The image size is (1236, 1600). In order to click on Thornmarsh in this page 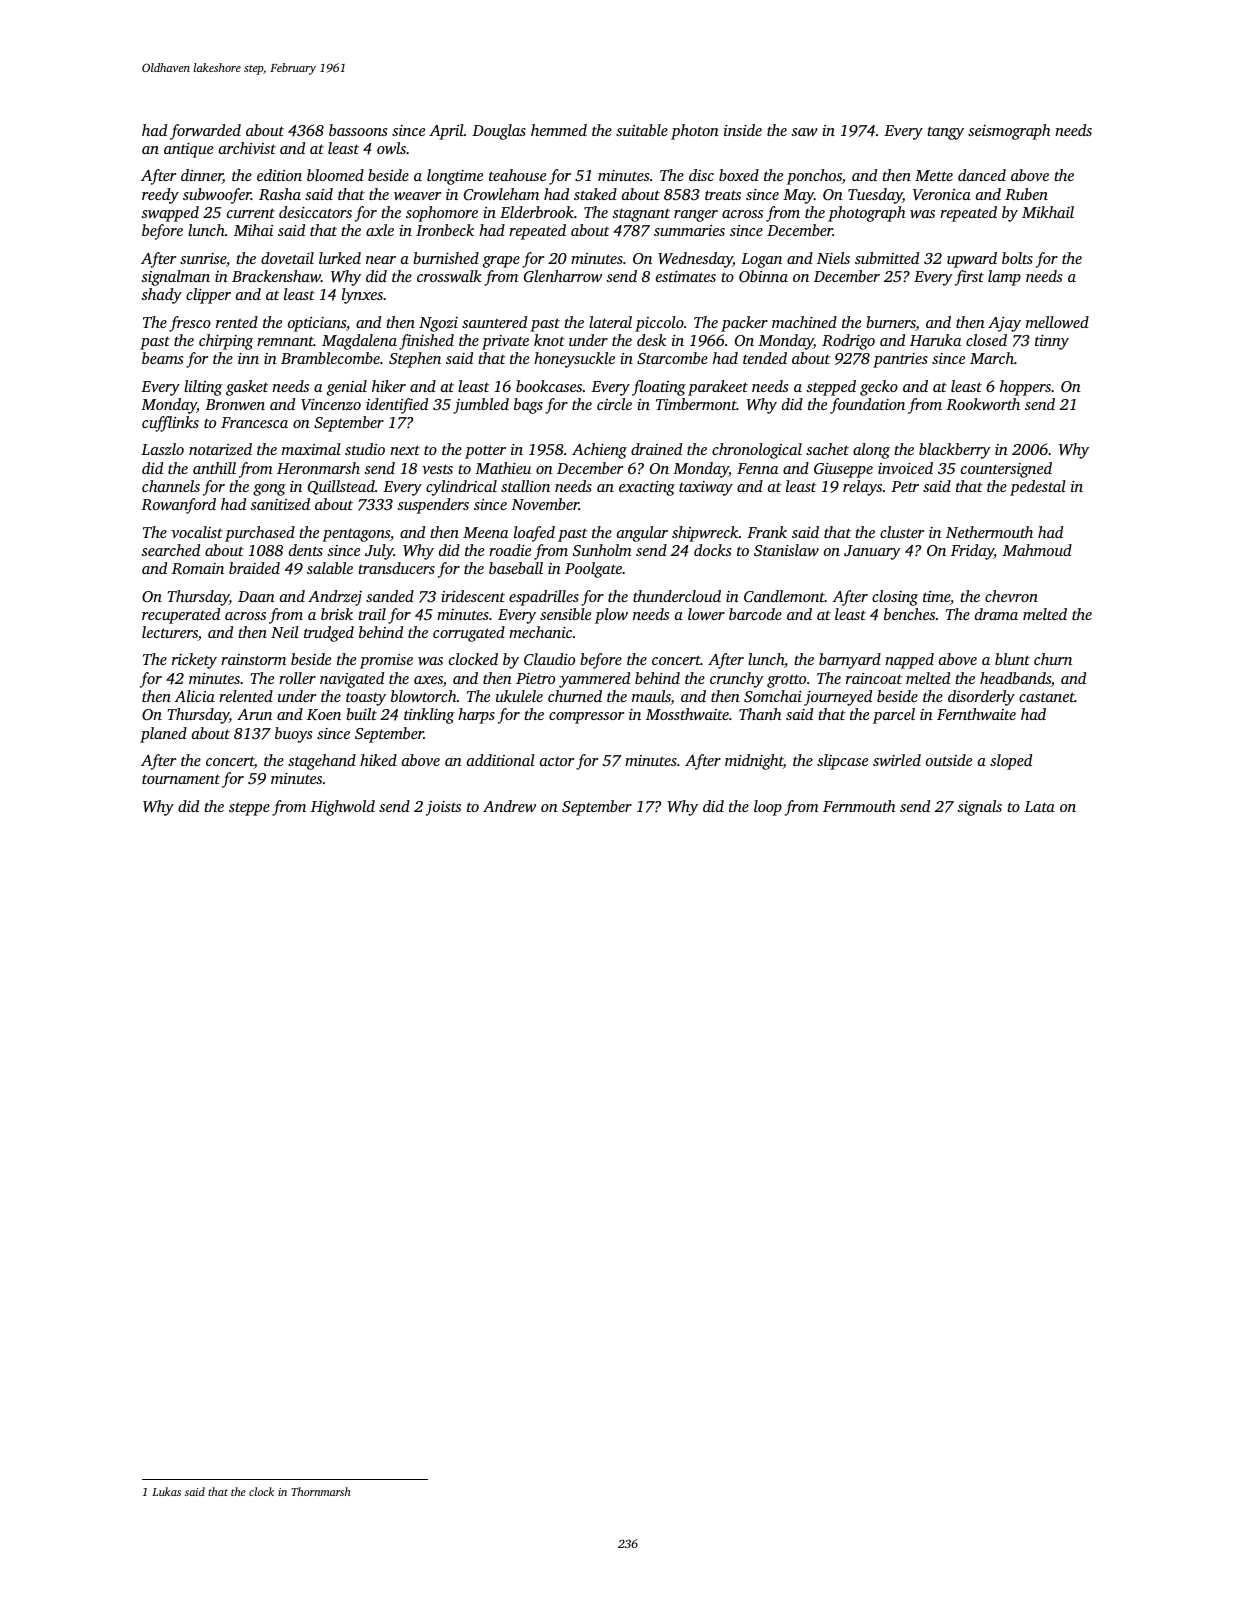, I will do `click(321, 1491)`.
